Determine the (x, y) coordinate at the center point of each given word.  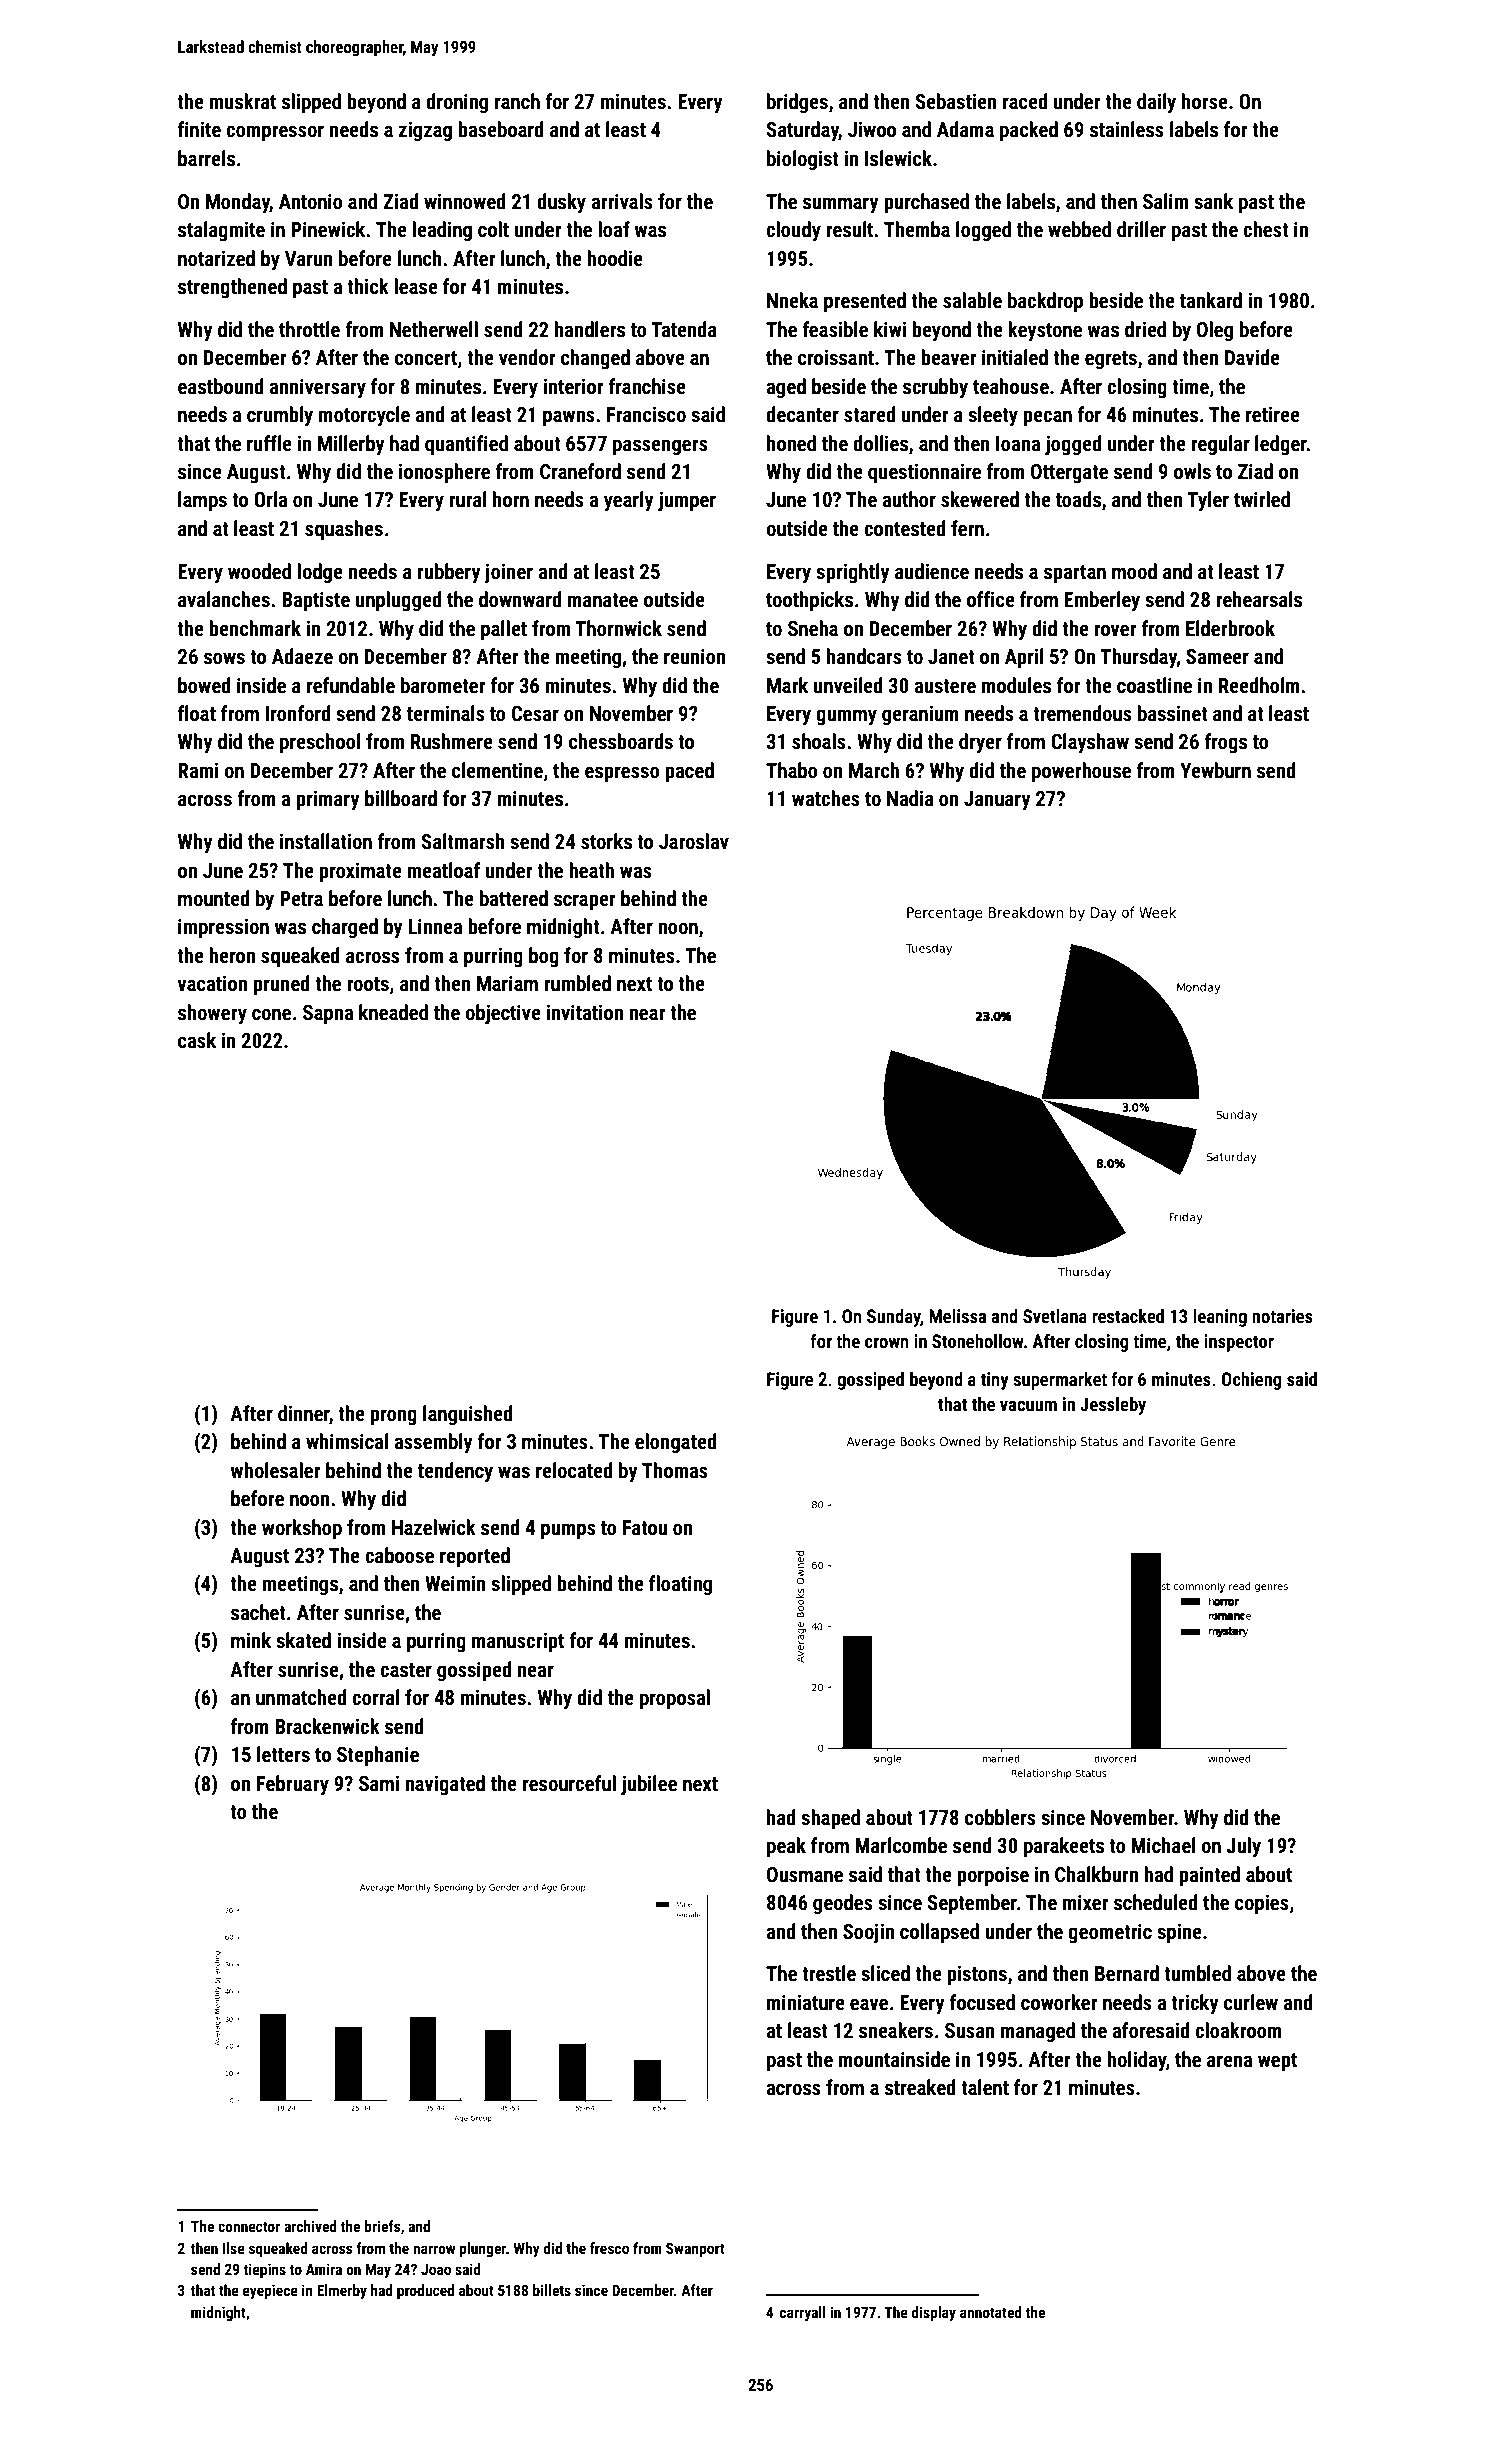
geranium (920, 715)
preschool (320, 743)
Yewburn (1215, 770)
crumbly (280, 416)
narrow (434, 2249)
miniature (806, 2002)
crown (887, 1343)
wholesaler (275, 1470)
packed (1029, 131)
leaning (1220, 1318)
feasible (835, 329)
